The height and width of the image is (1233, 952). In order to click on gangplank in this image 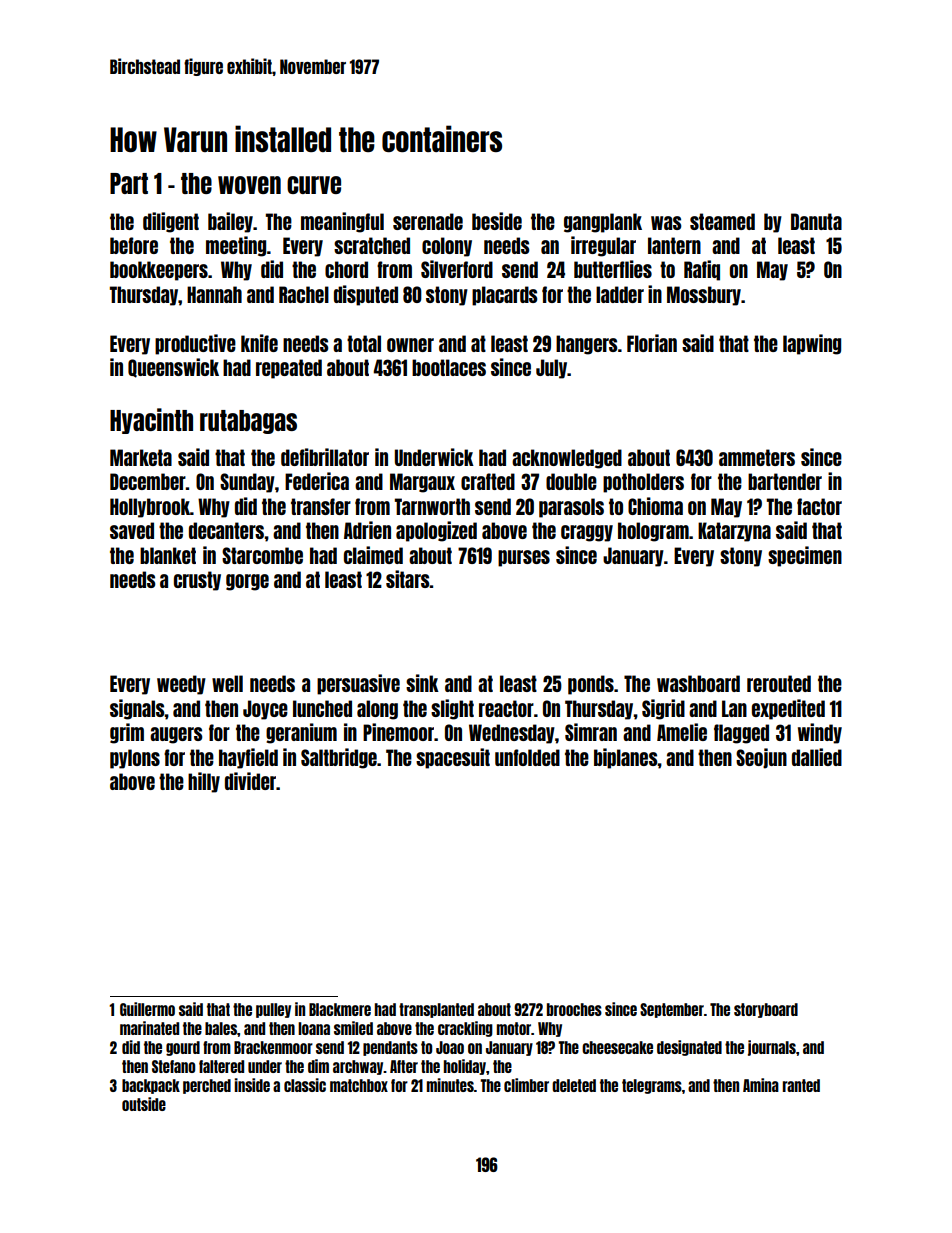, I will do `click(603, 223)`.
